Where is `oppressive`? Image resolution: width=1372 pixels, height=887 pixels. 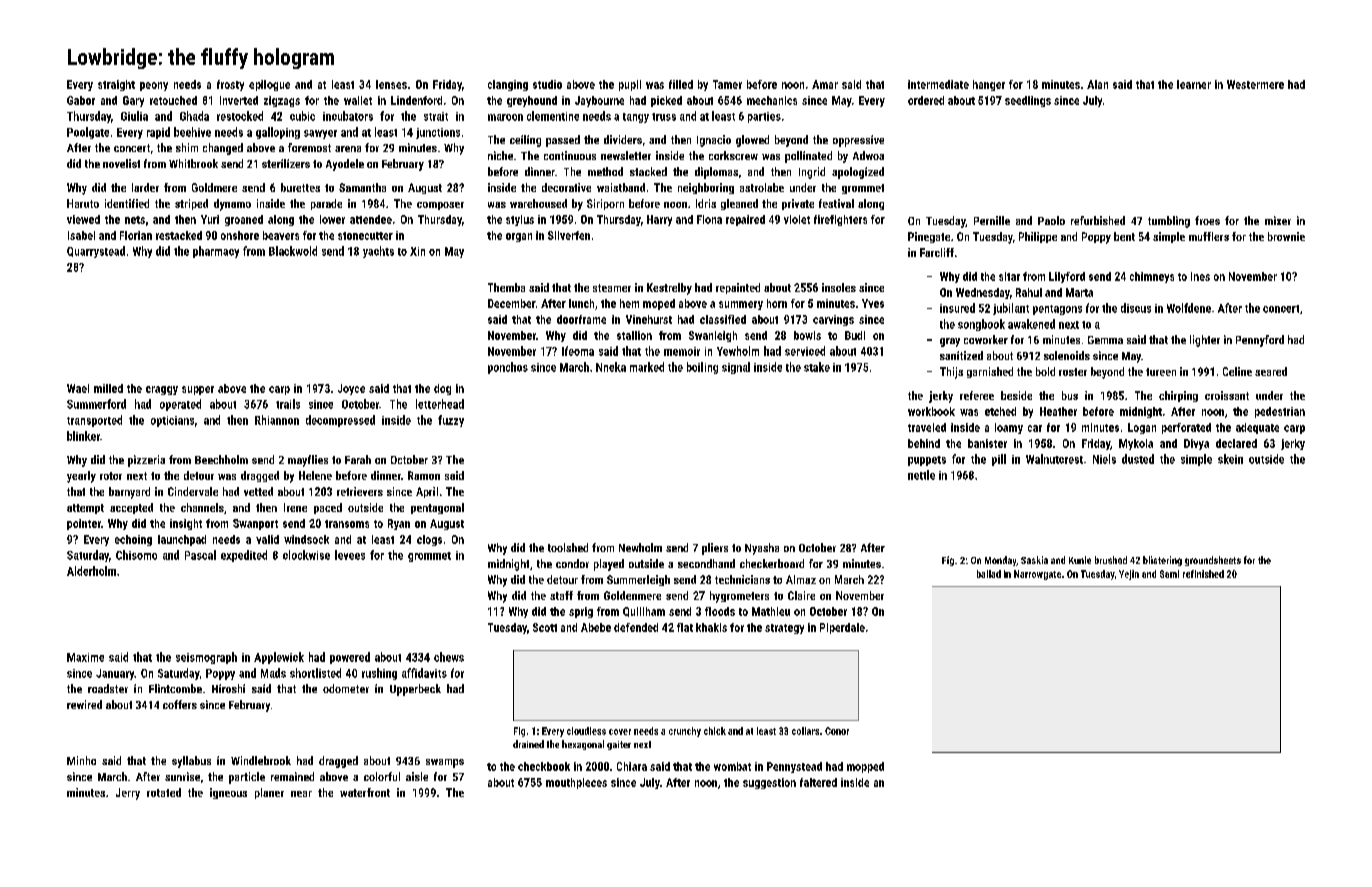
oppressive is located at coordinates (858, 141).
